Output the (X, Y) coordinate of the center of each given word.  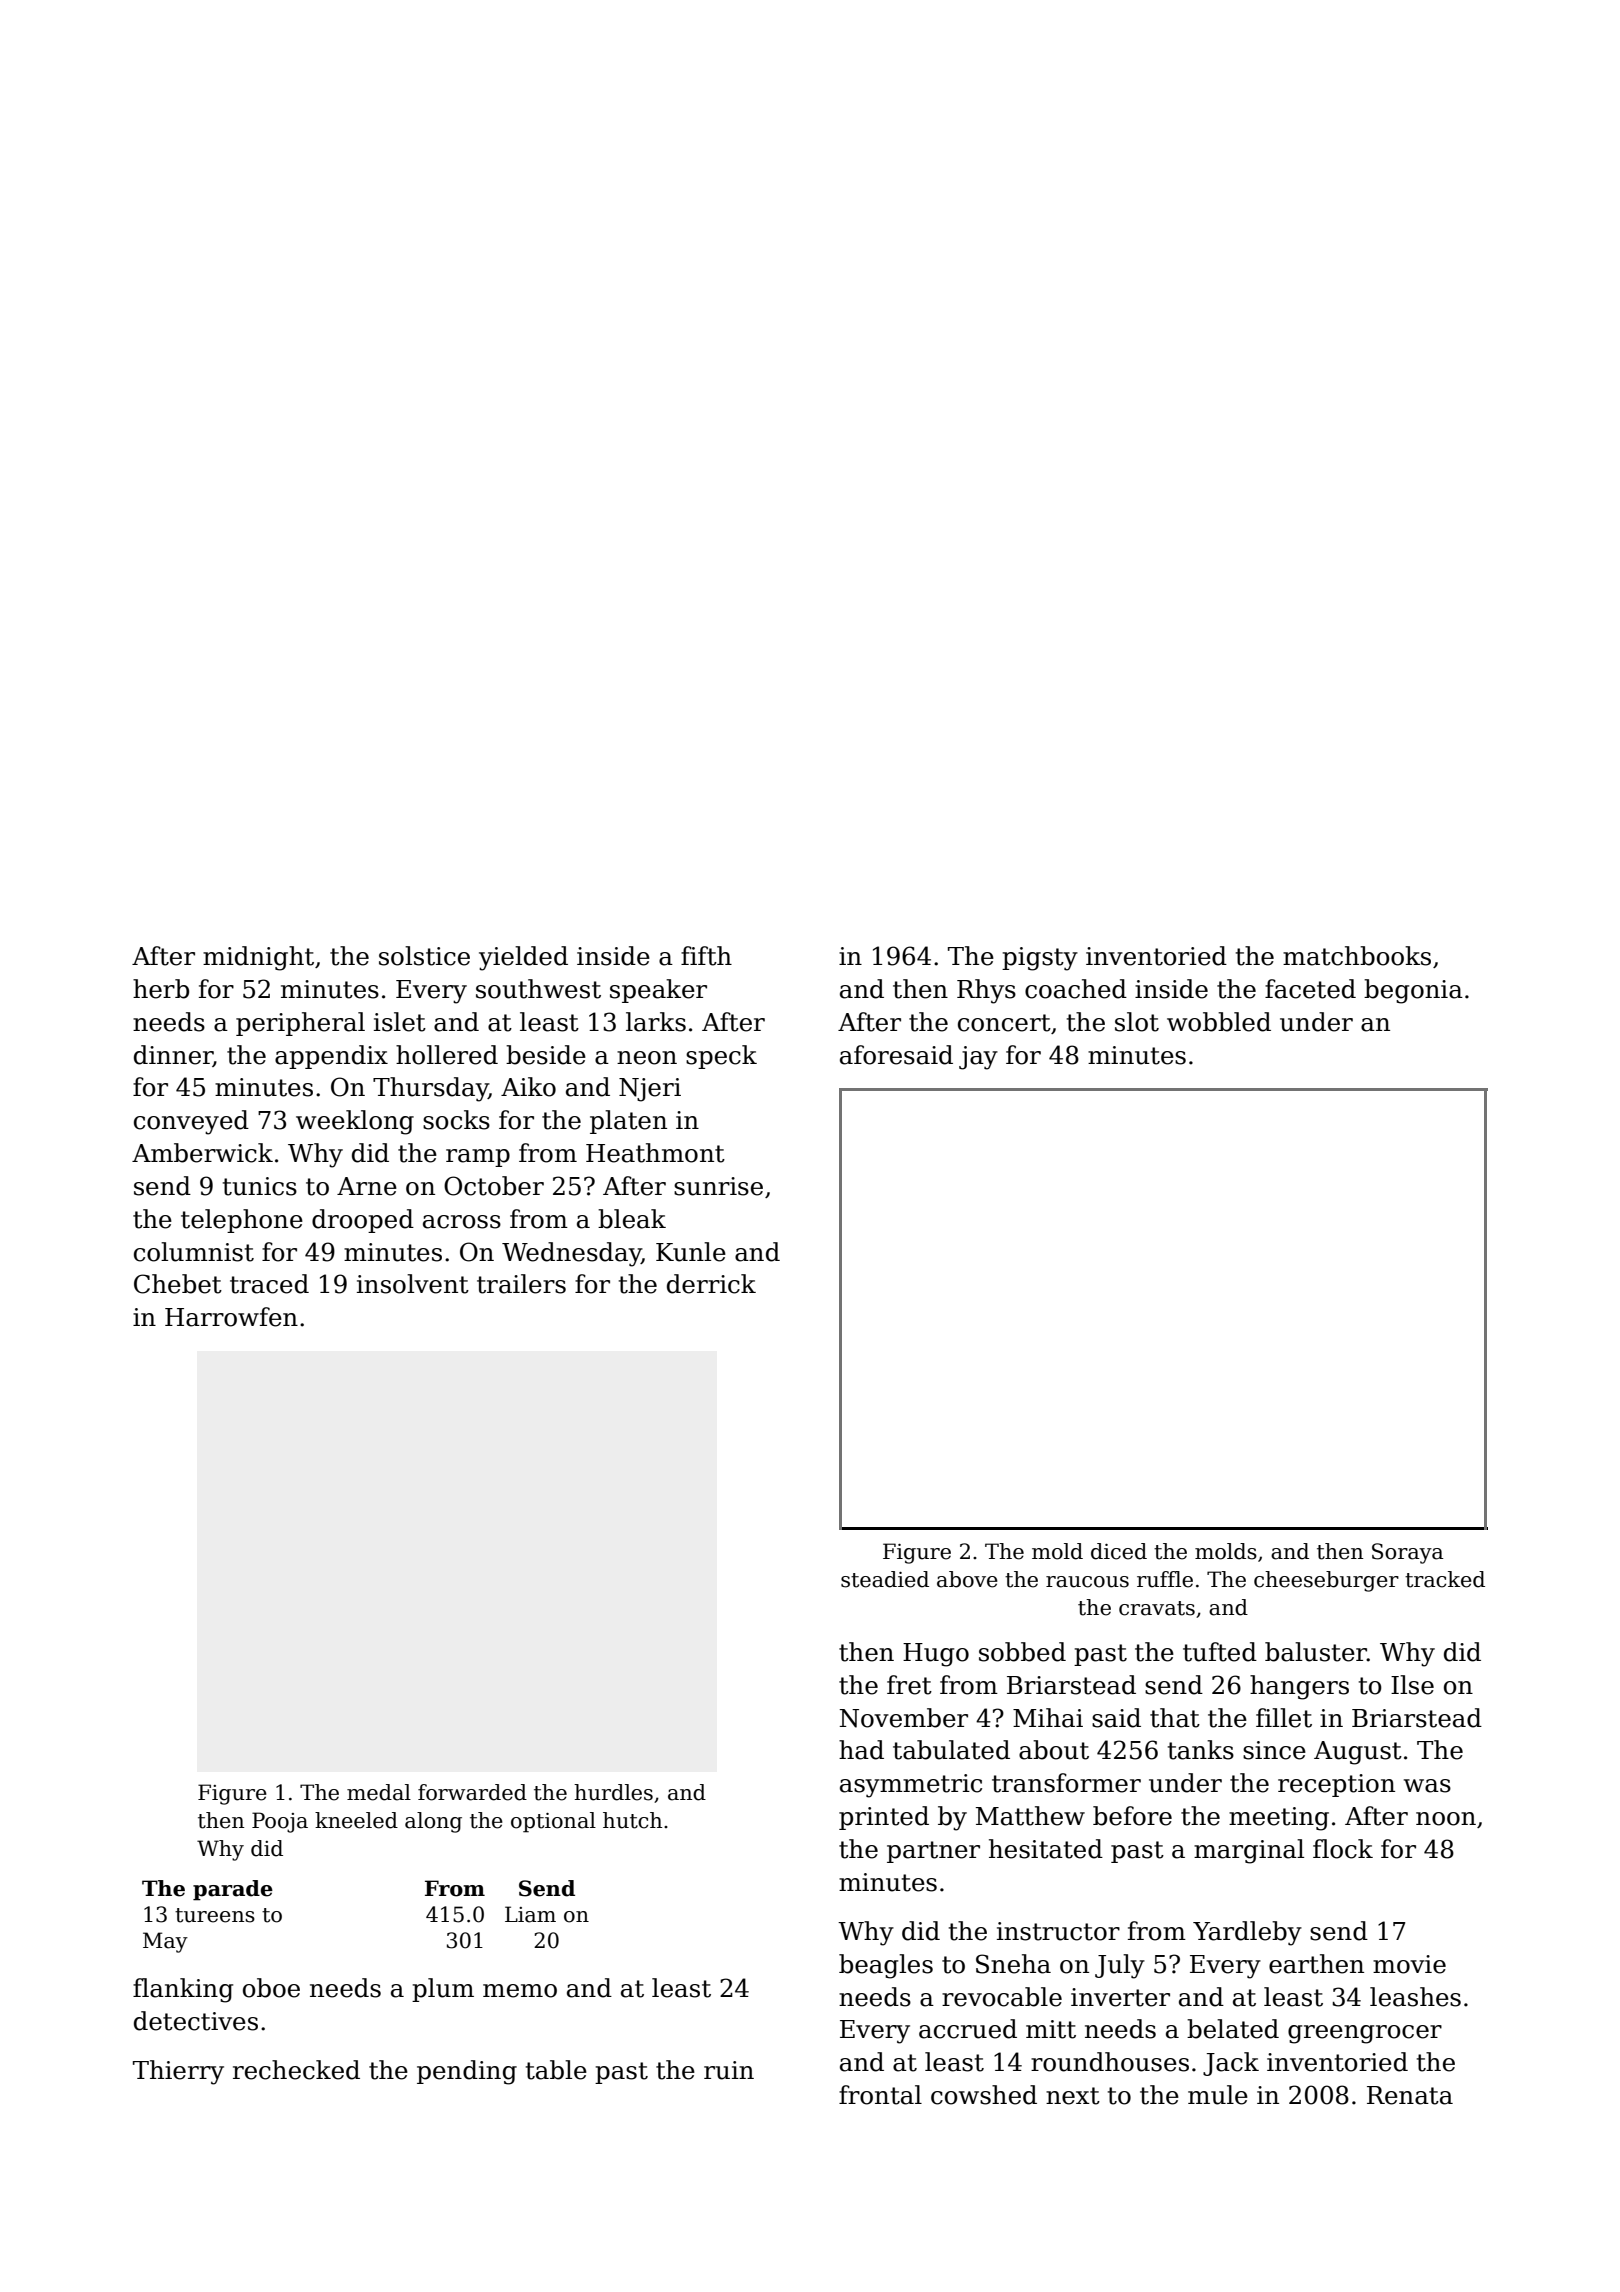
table (556, 2070)
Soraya (1408, 1553)
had (861, 1750)
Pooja (280, 1822)
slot (1137, 1022)
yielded (523, 958)
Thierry (178, 2072)
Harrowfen (231, 1317)
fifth (706, 956)
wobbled (1219, 1022)
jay (978, 1058)
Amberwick (202, 1153)
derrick (711, 1284)
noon (1446, 1819)
